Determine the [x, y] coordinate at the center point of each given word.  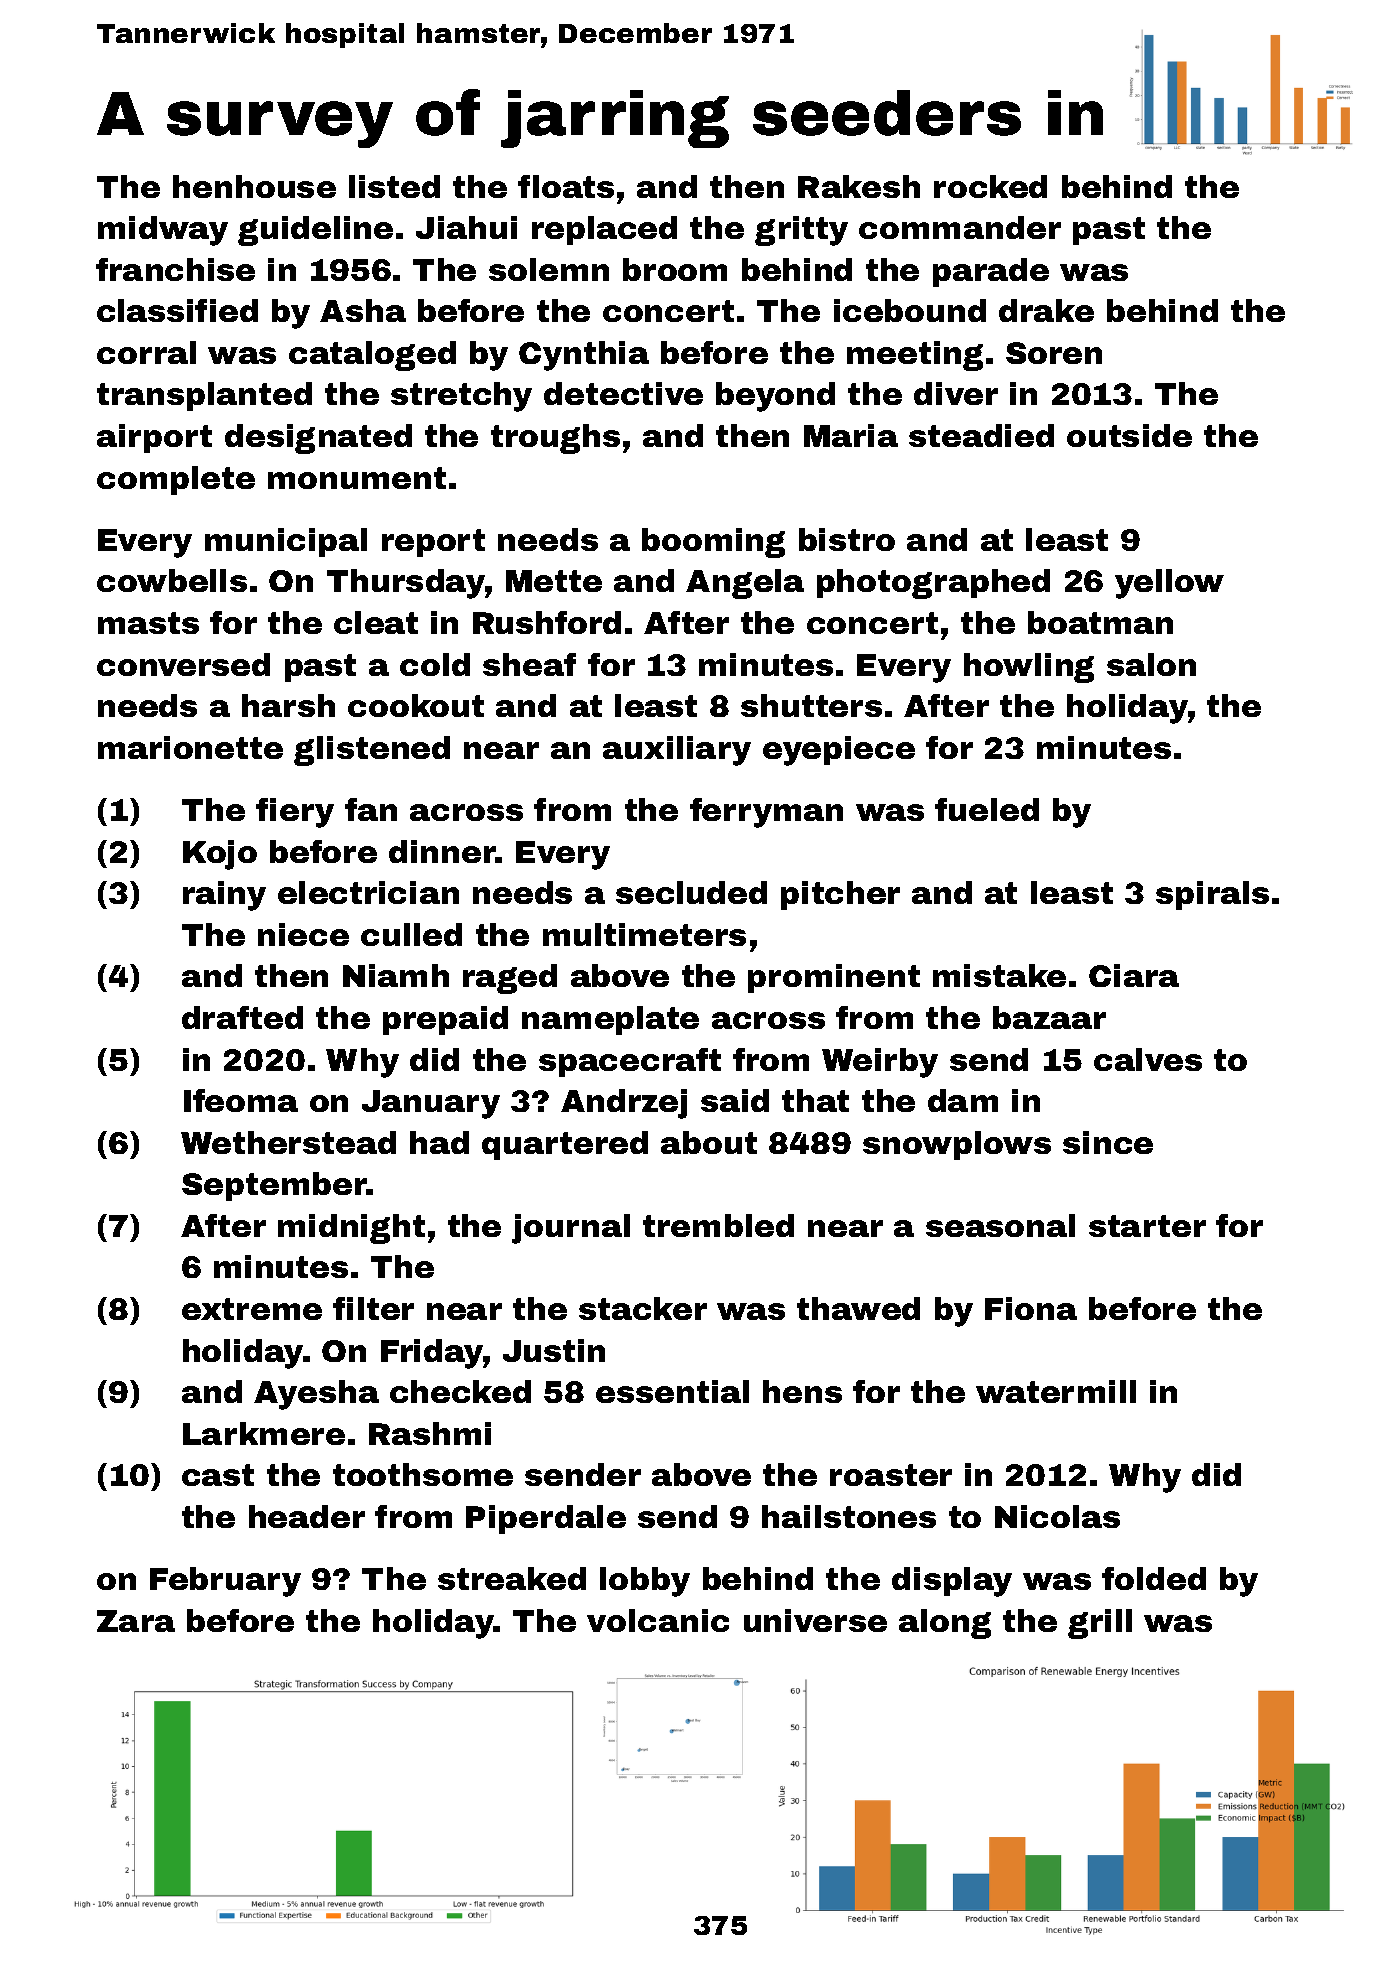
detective [623, 393]
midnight [351, 1229]
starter [1147, 1226]
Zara [136, 1621]
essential [672, 1391]
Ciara [1134, 975]
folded [1154, 1578]
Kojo [220, 855]
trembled [718, 1225]
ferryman [766, 813]
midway [163, 231]
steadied [981, 435]
